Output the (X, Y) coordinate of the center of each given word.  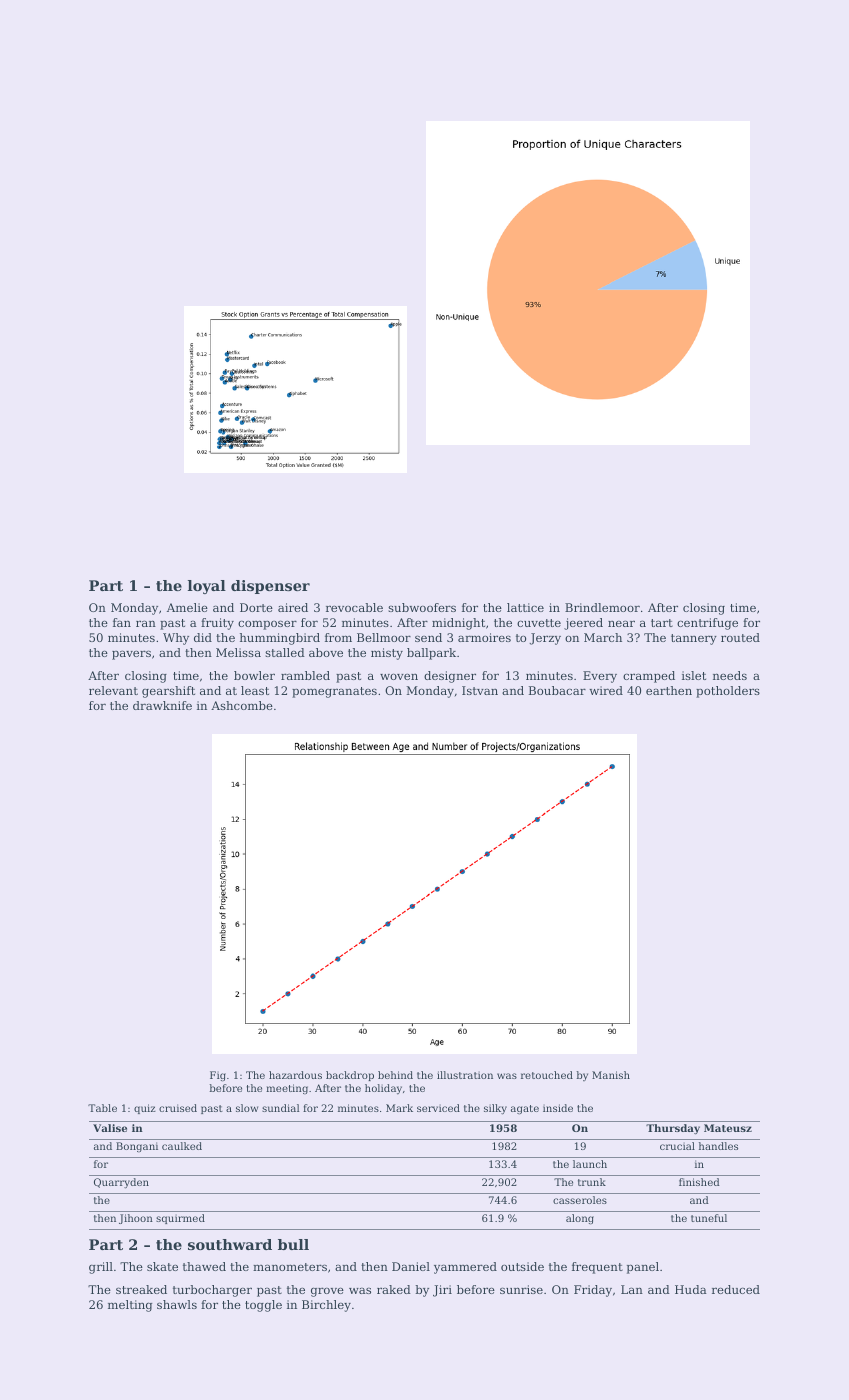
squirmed (180, 1219)
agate (525, 1109)
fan (122, 622)
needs (730, 675)
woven (399, 677)
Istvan (480, 690)
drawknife (162, 705)
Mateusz (728, 1128)
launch (590, 1164)
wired (606, 690)
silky (495, 1109)
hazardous (295, 1075)
